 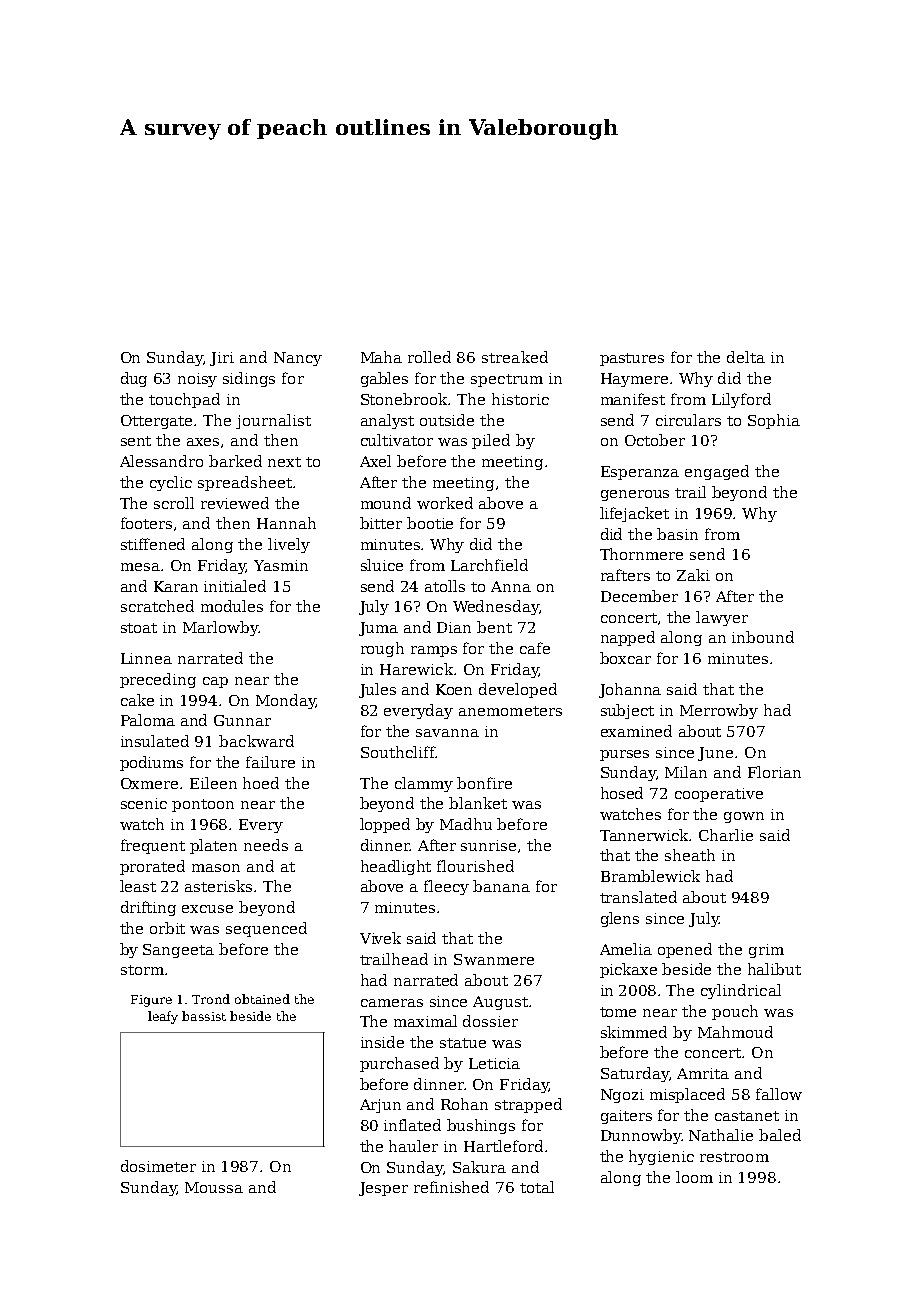 I want to click on napped, so click(x=628, y=638).
